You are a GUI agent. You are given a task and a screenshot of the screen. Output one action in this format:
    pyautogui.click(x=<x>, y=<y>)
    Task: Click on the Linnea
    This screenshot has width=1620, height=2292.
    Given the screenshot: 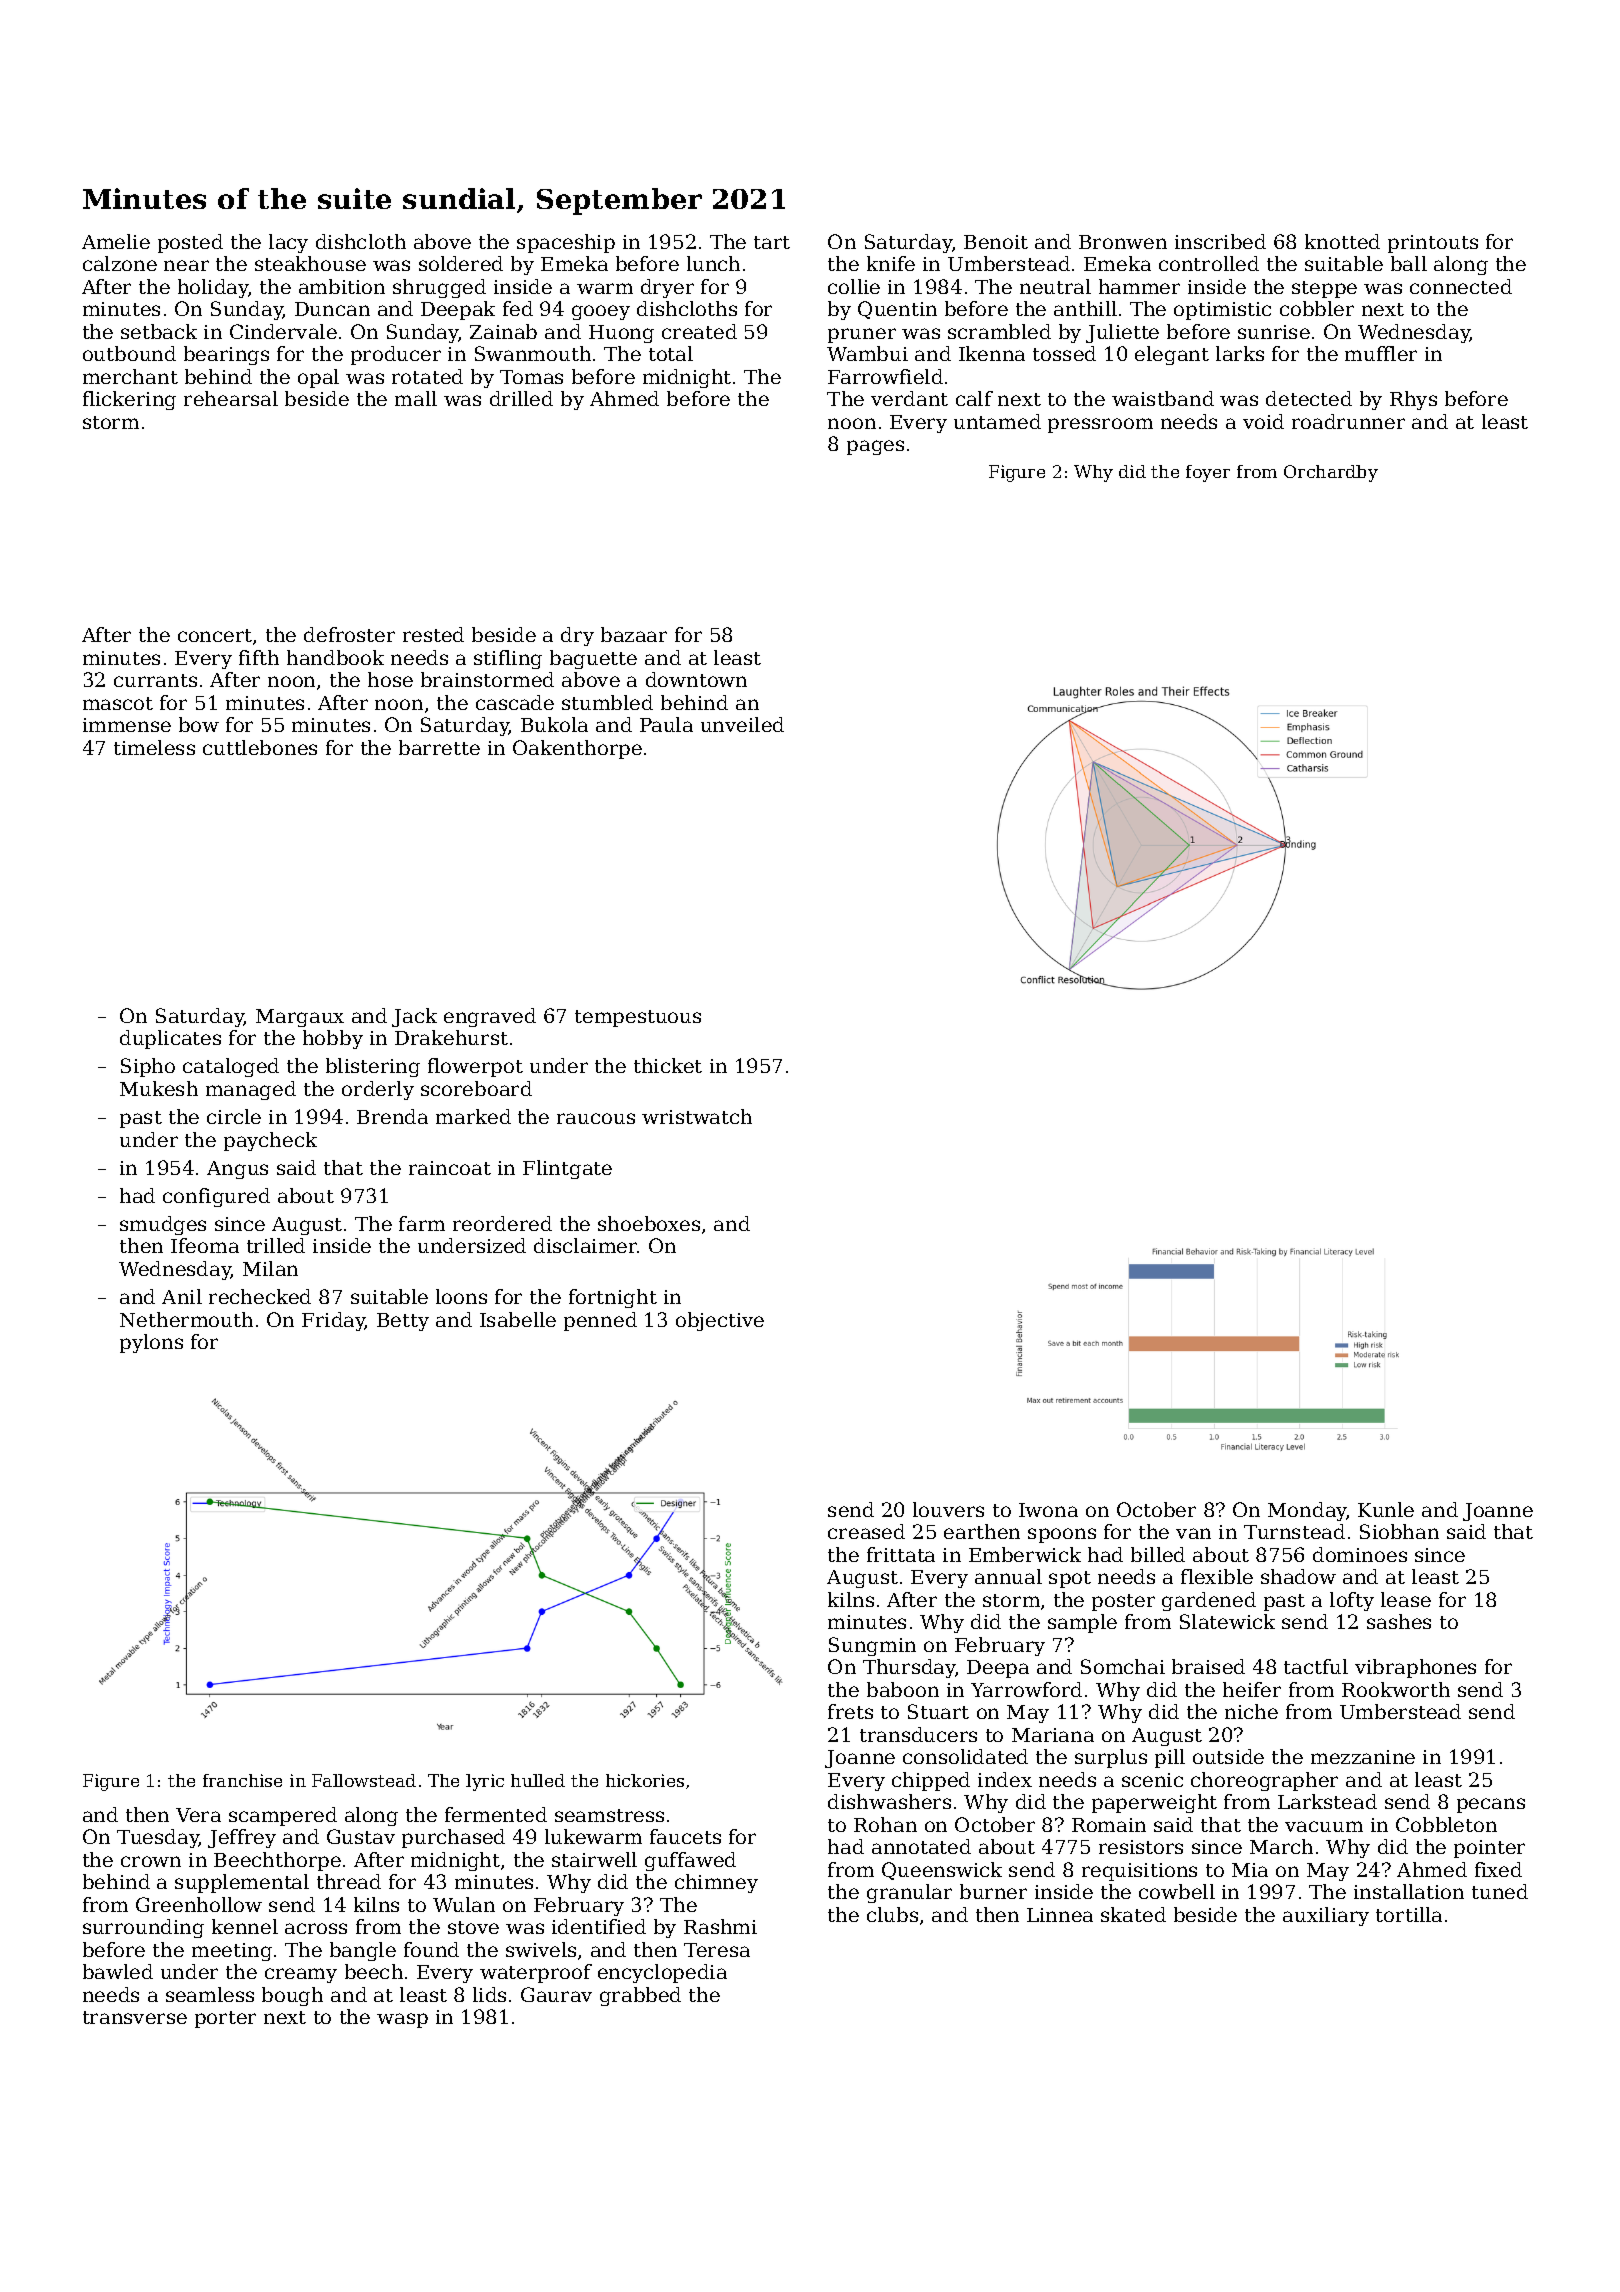 What is the action you would take?
    pyautogui.click(x=1060, y=1915)
